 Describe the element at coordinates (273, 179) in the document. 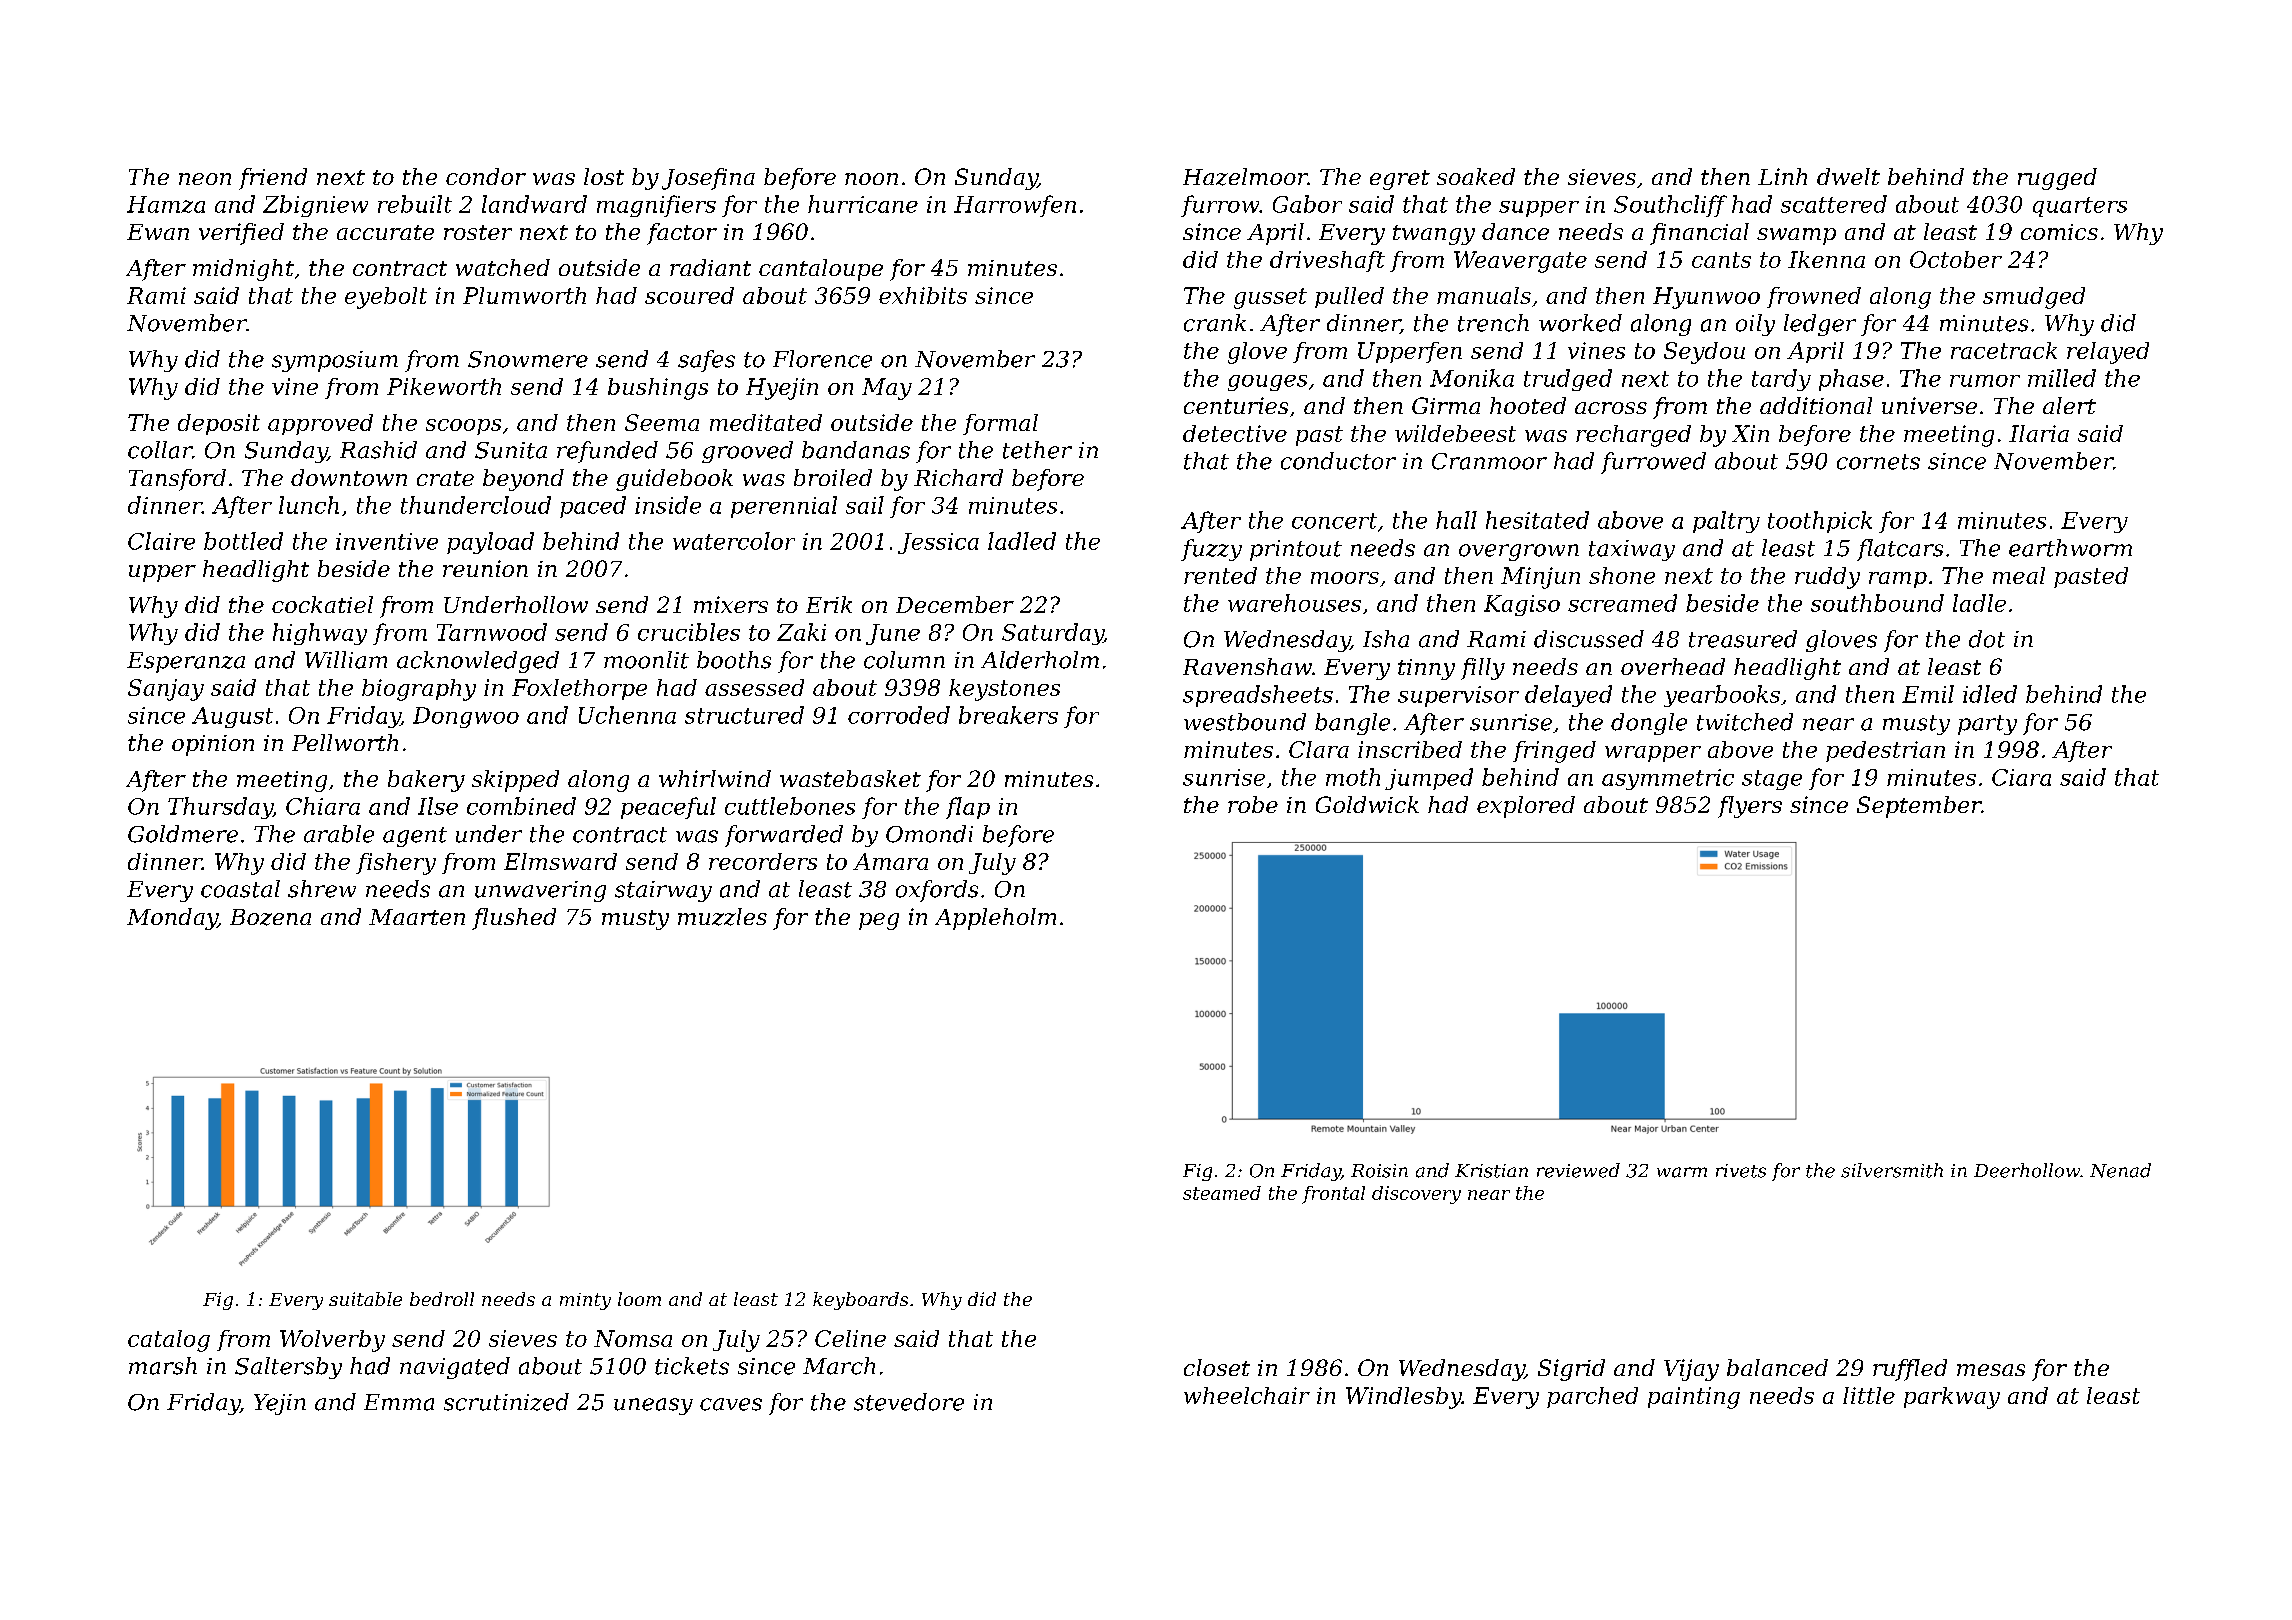

I see `friend` at that location.
